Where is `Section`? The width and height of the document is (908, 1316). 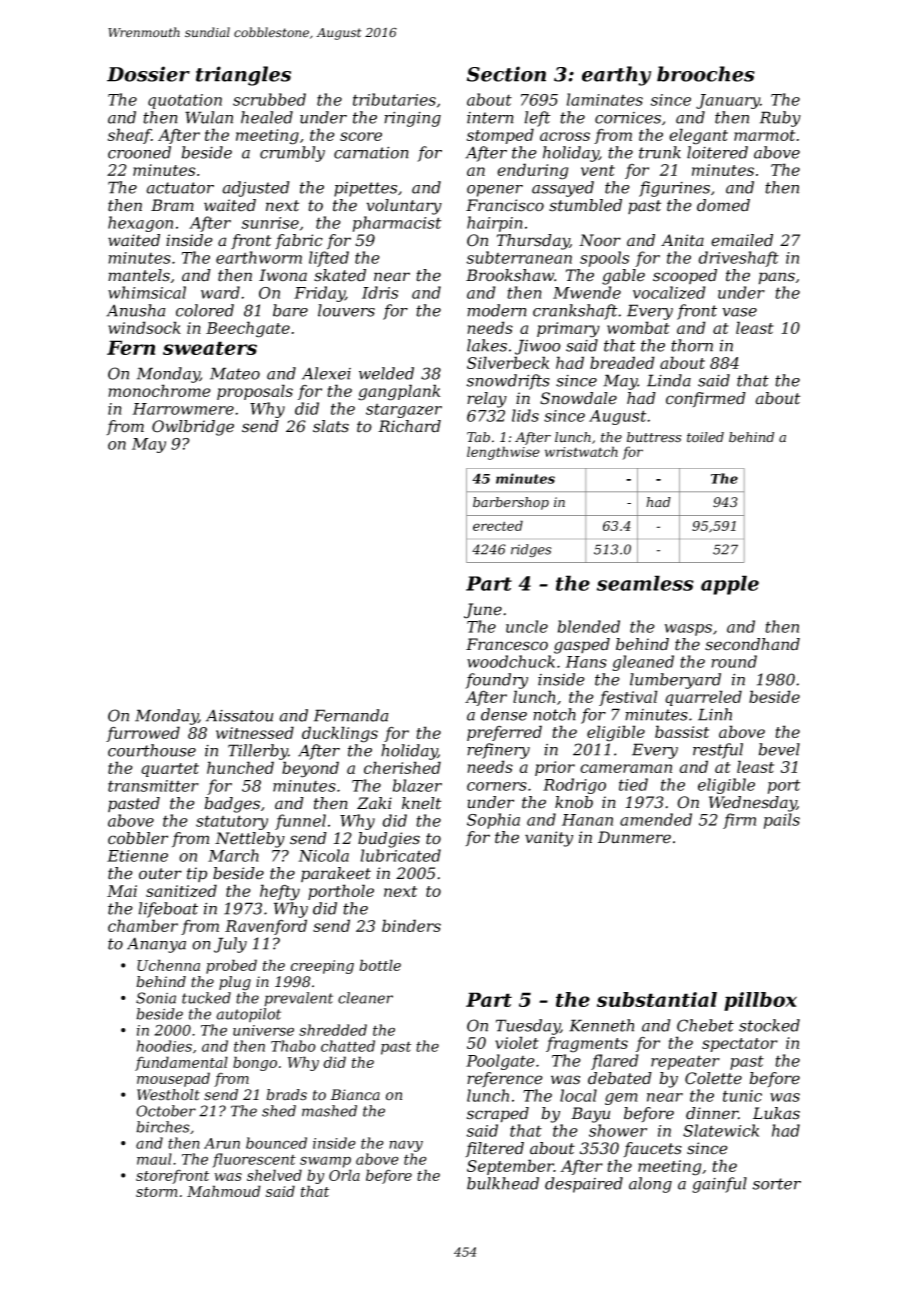
Section is located at coordinates (506, 74).
